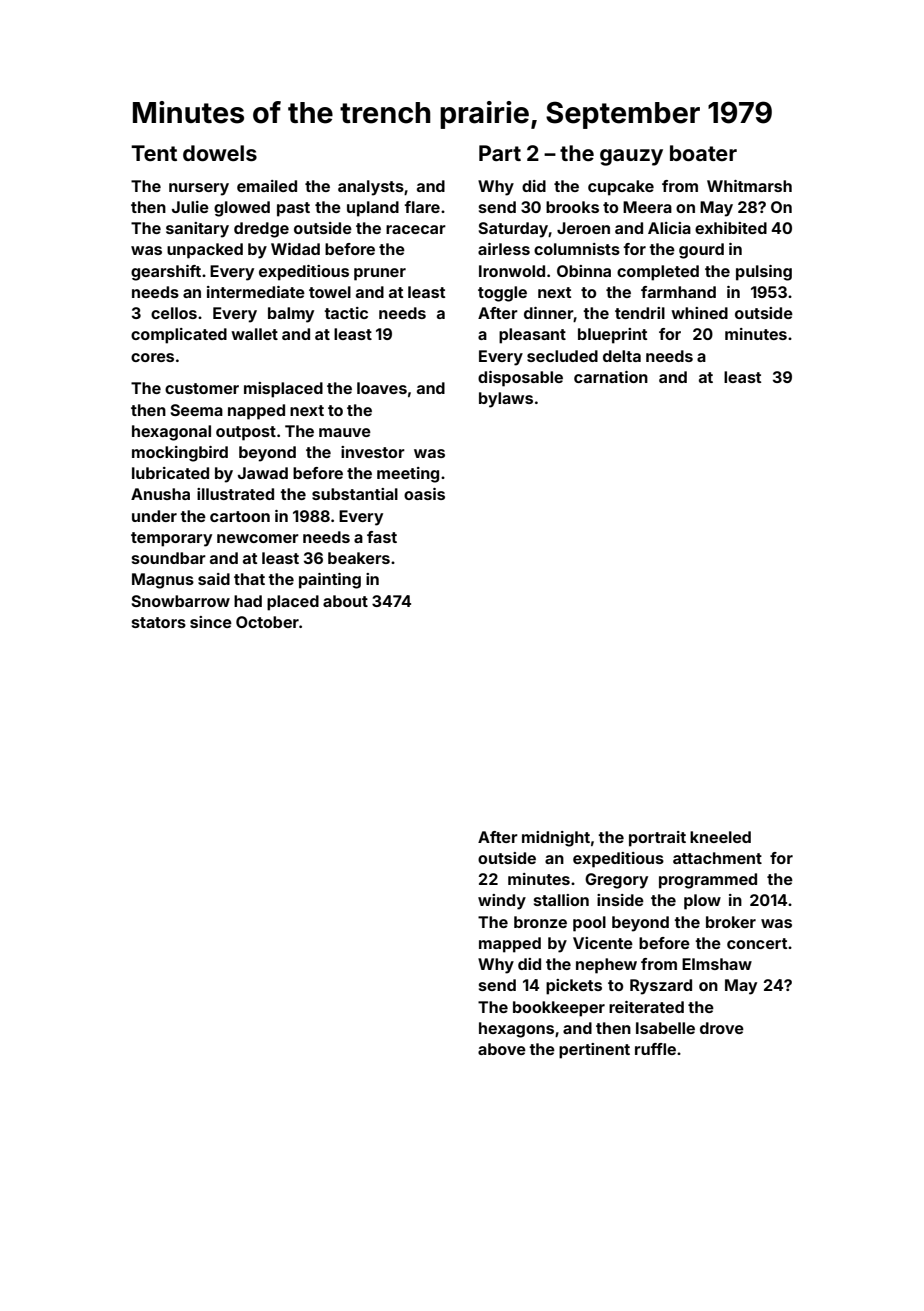 This screenshot has width=924, height=1311. I want to click on boater, so click(703, 153).
